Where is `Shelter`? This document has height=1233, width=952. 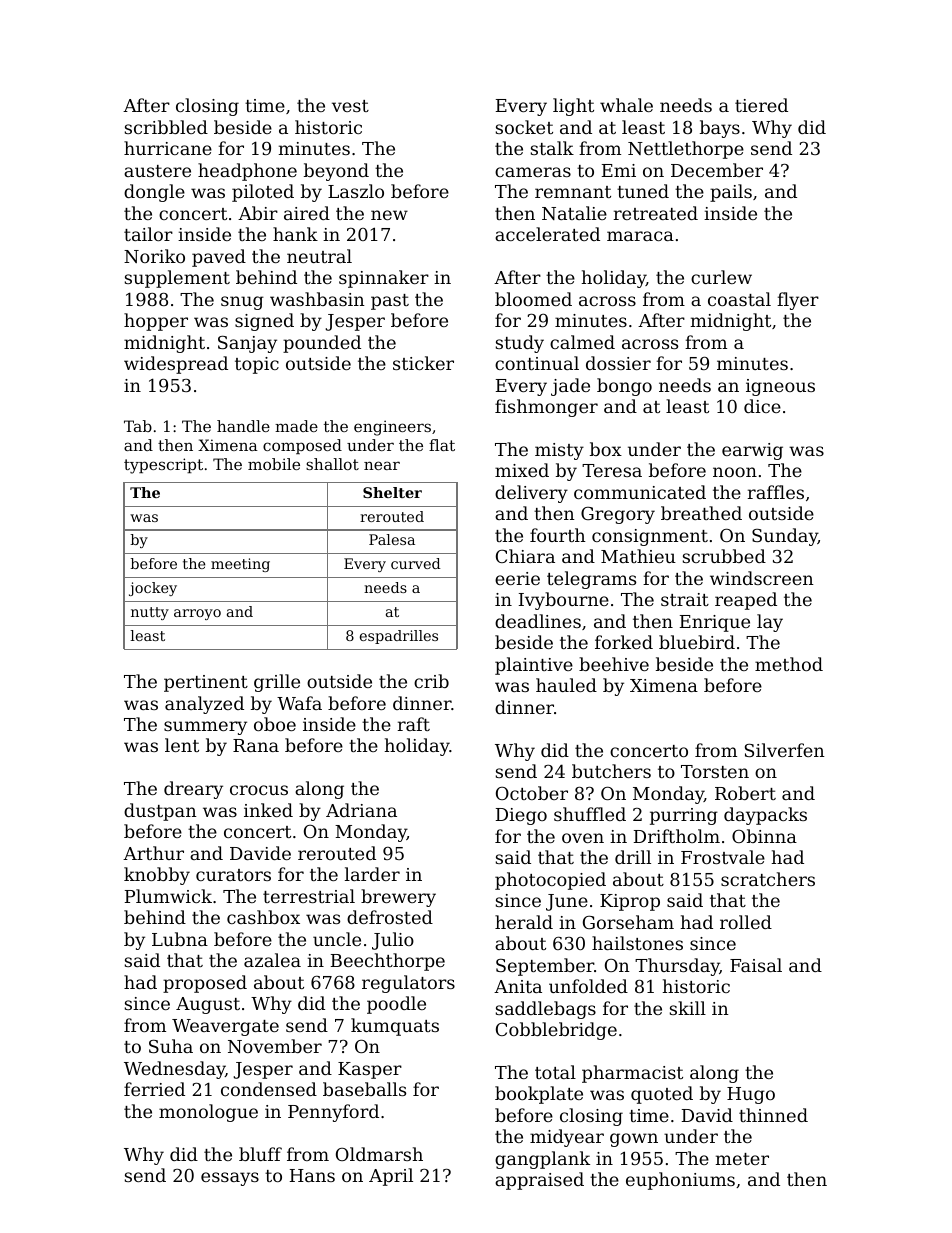
Shelter is located at coordinates (392, 492).
